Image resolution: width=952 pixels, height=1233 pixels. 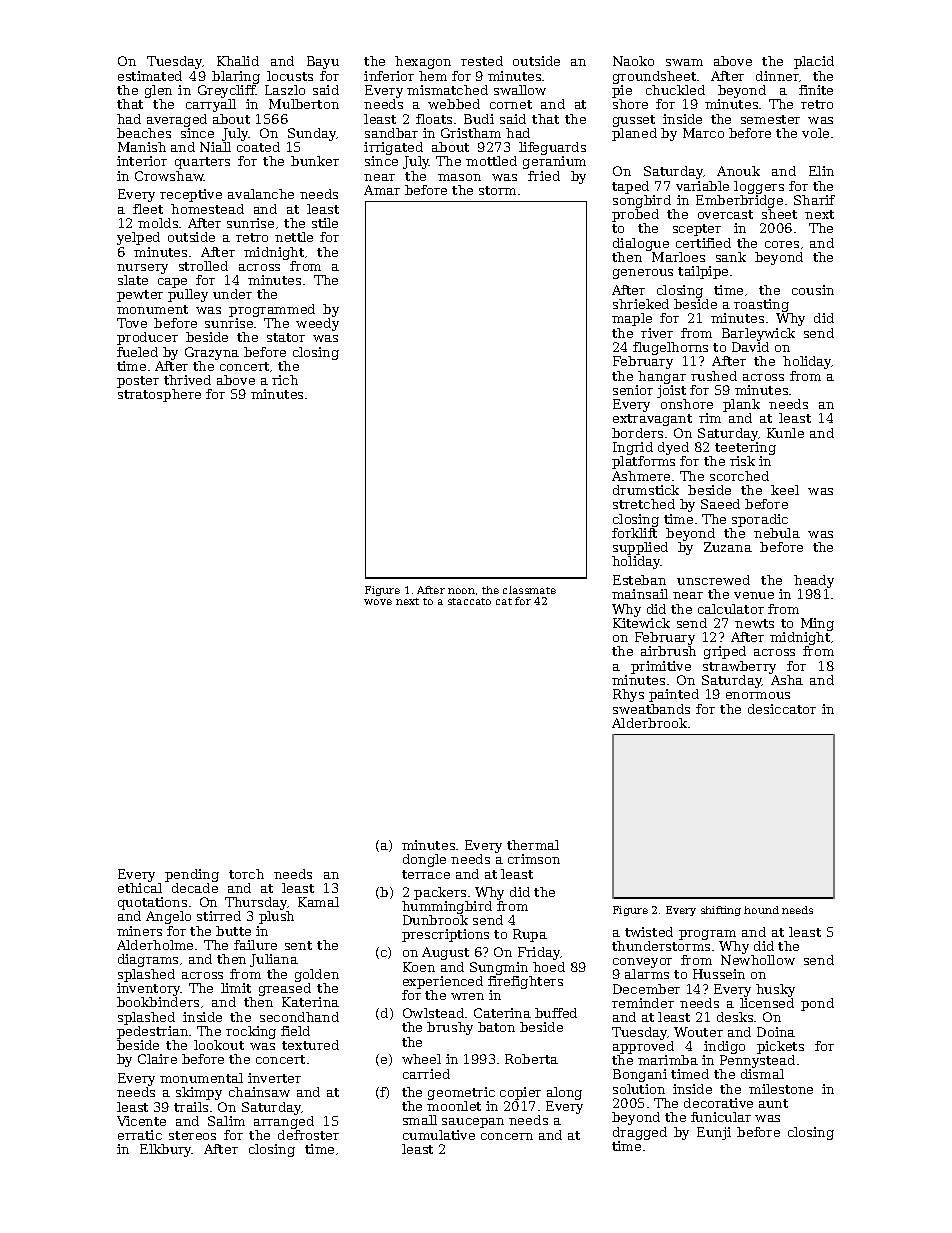 I want to click on swam, so click(x=684, y=62).
